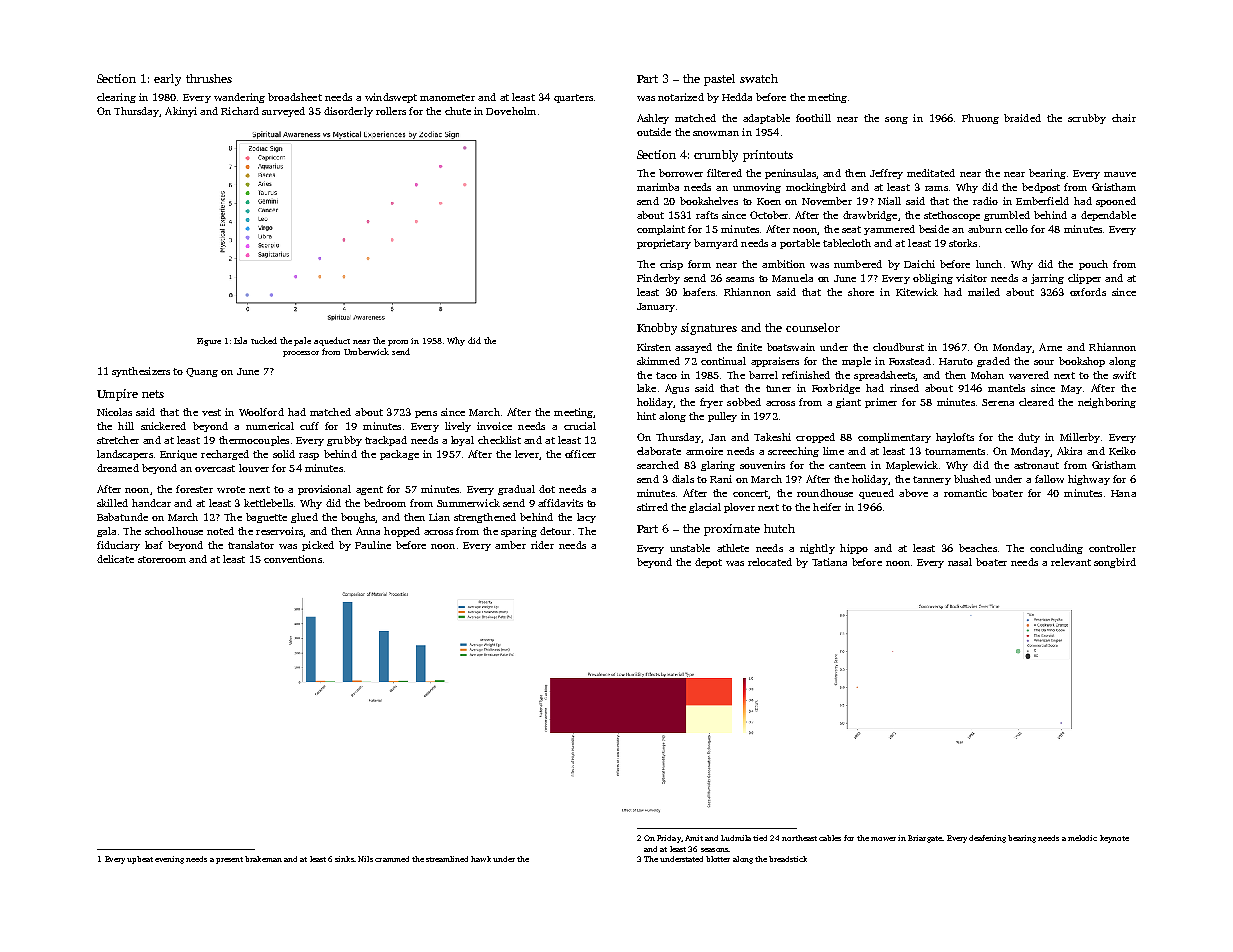 The height and width of the screenshot is (952, 1233). I want to click on blotter, so click(718, 859).
